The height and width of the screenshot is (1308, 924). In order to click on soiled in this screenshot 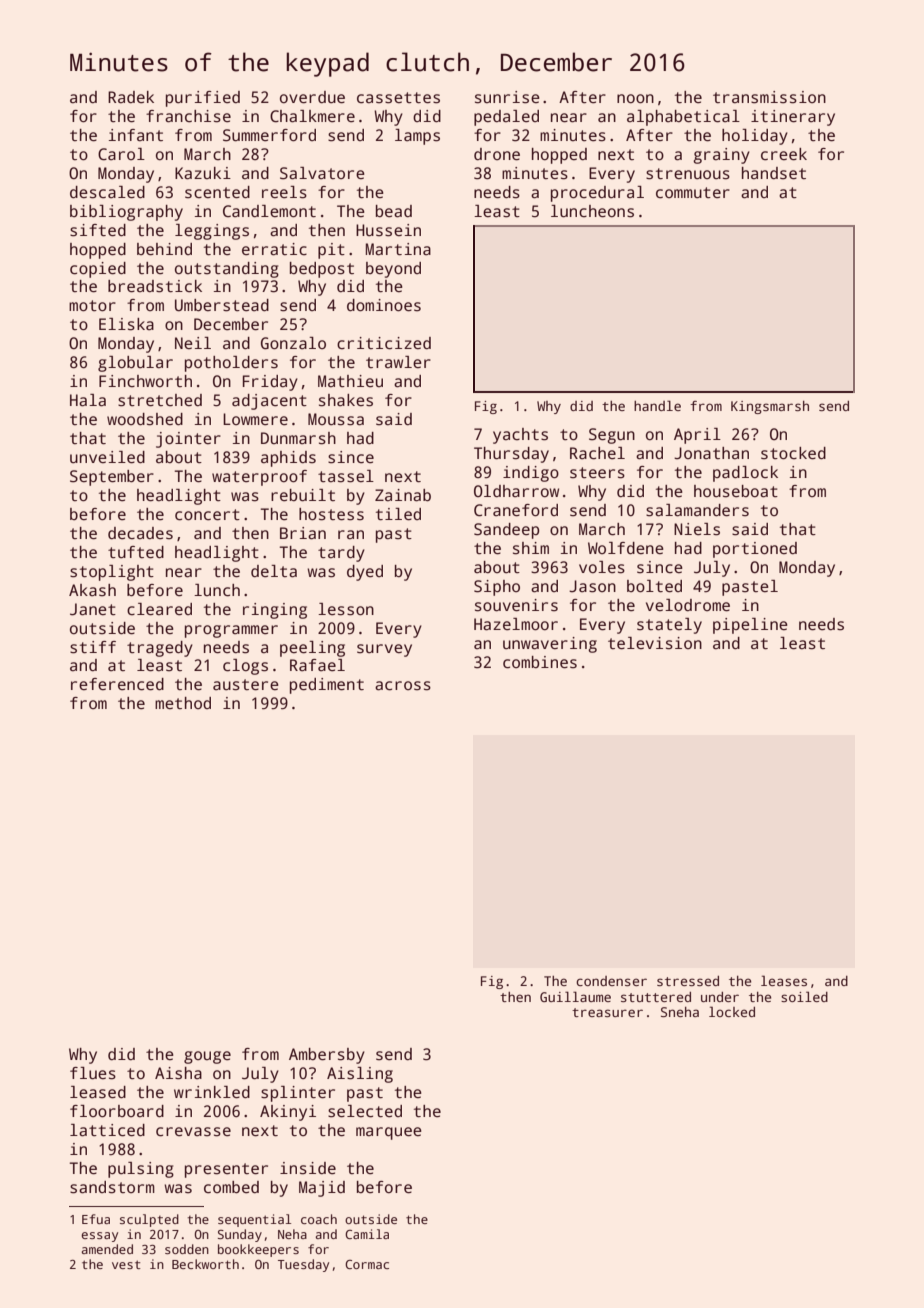, I will do `click(804, 996)`.
